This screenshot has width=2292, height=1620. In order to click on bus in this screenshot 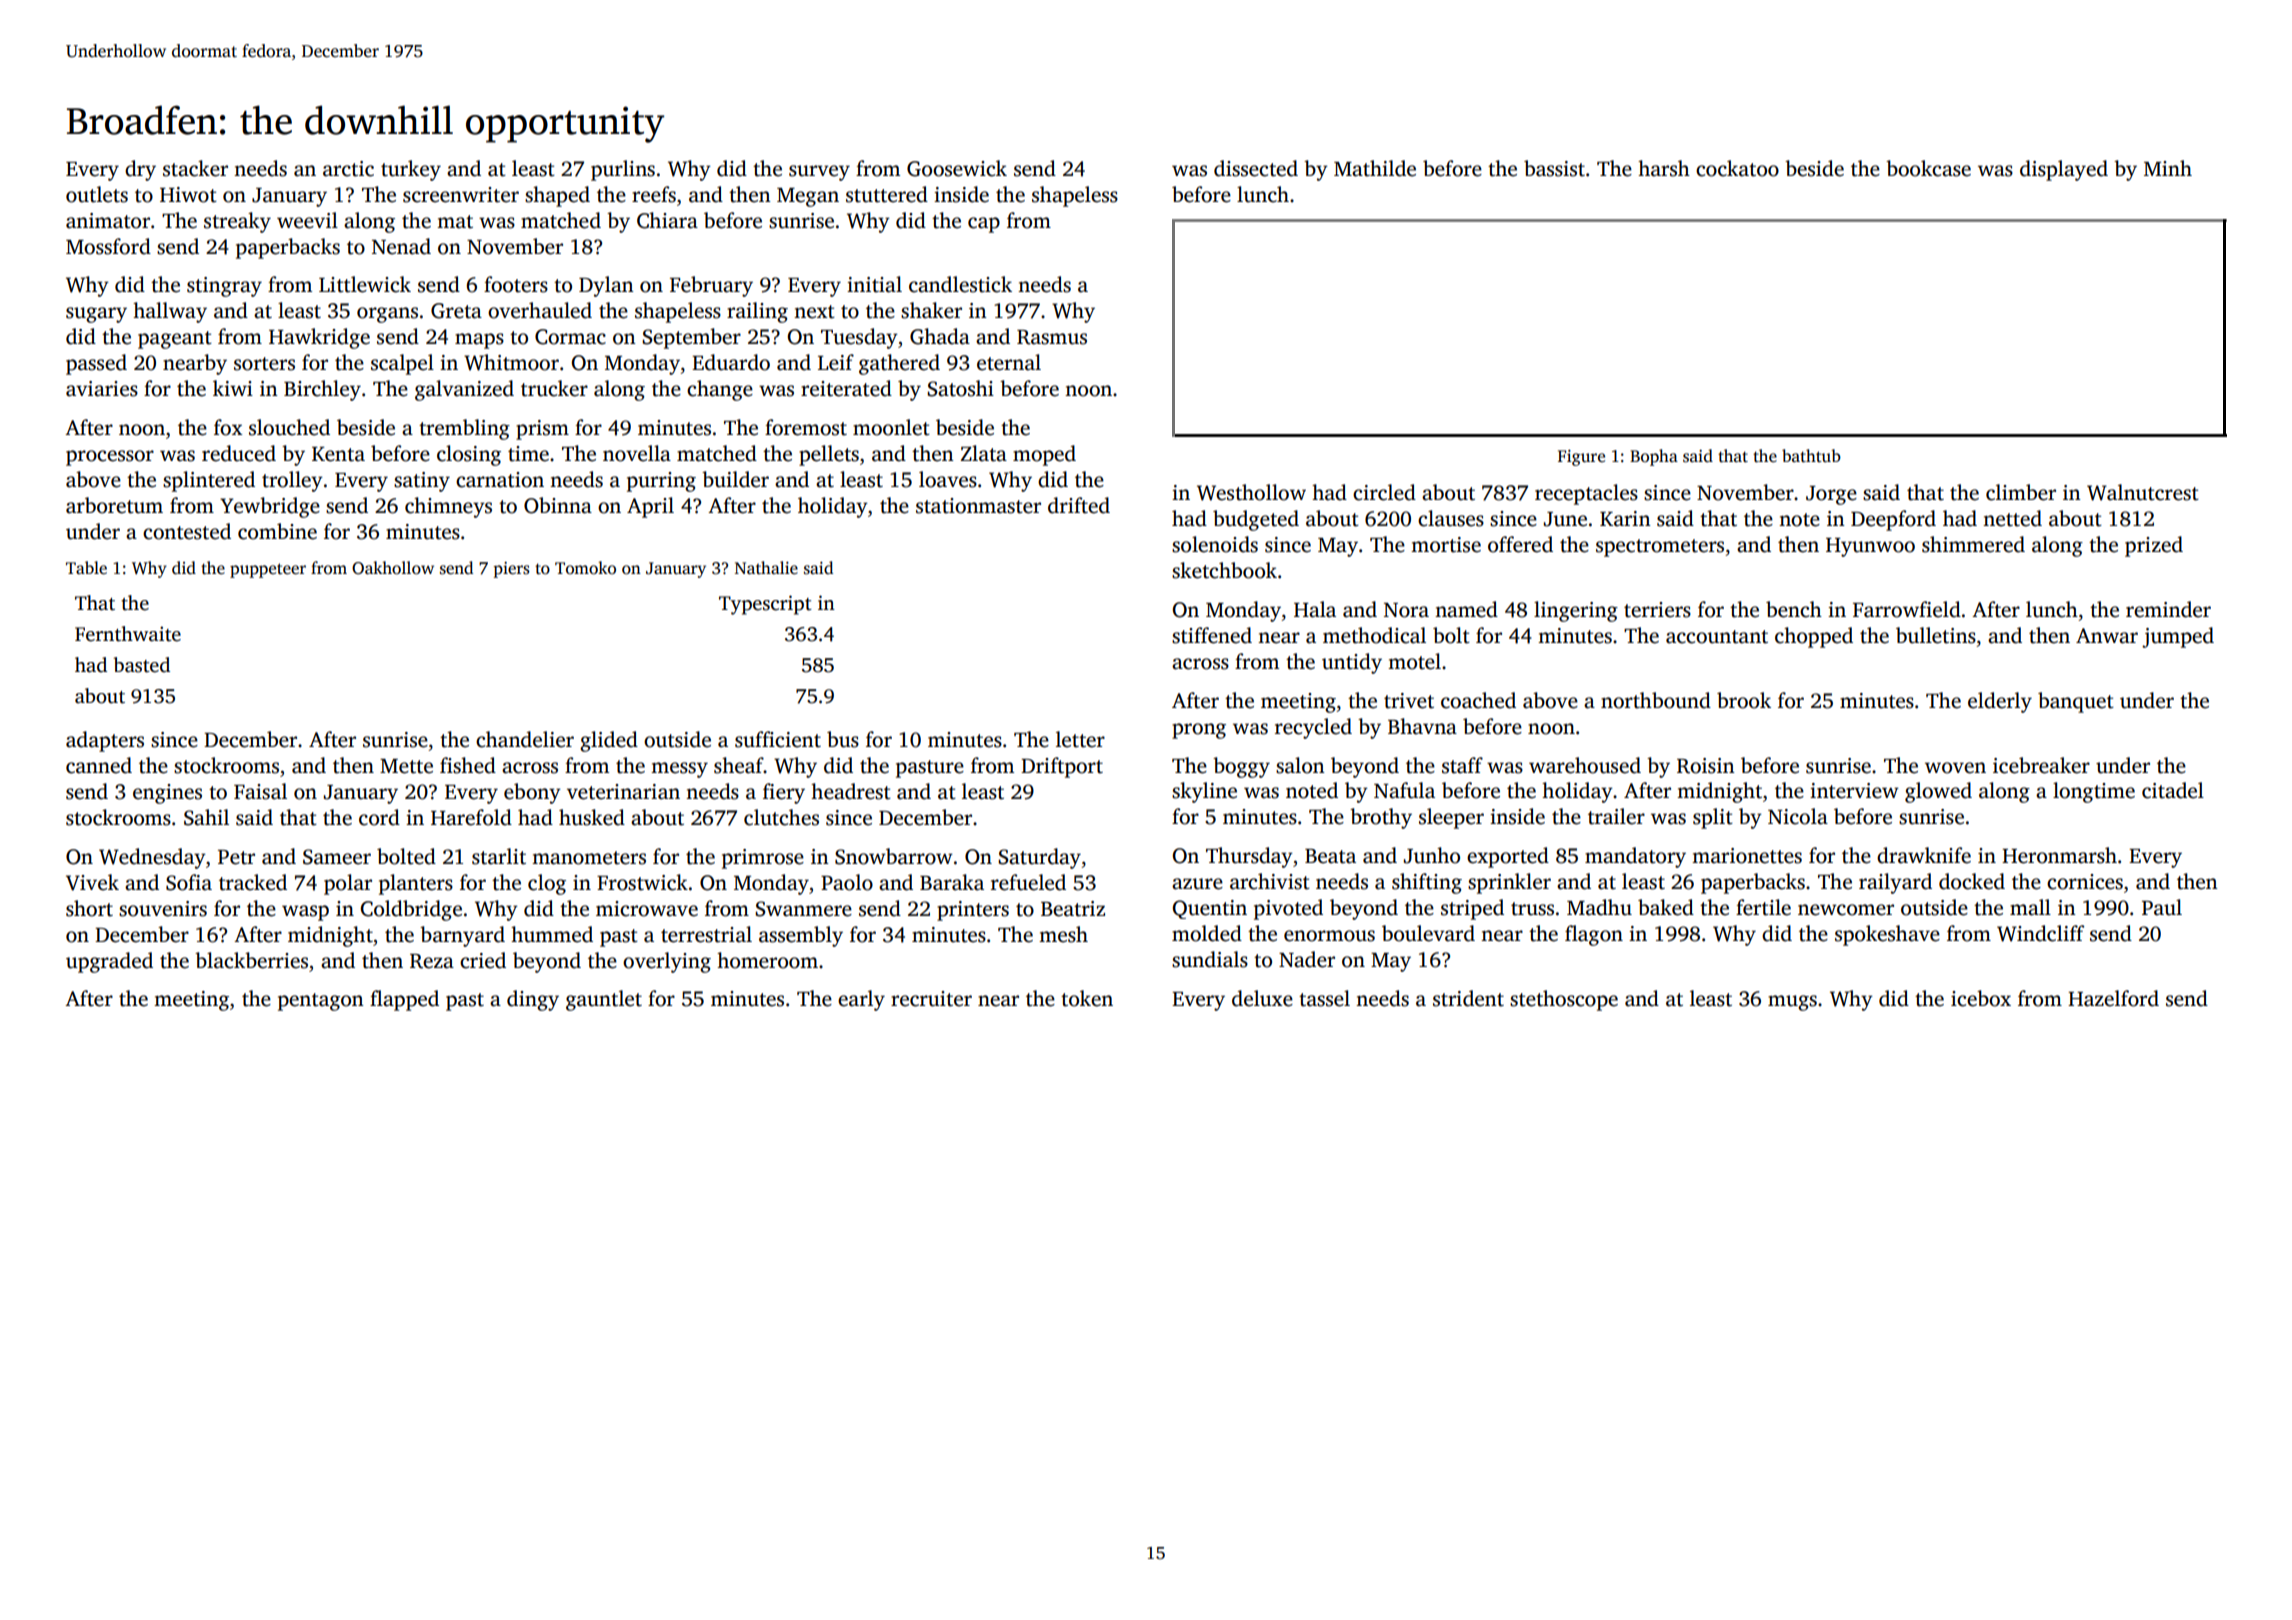, I will do `click(843, 739)`.
